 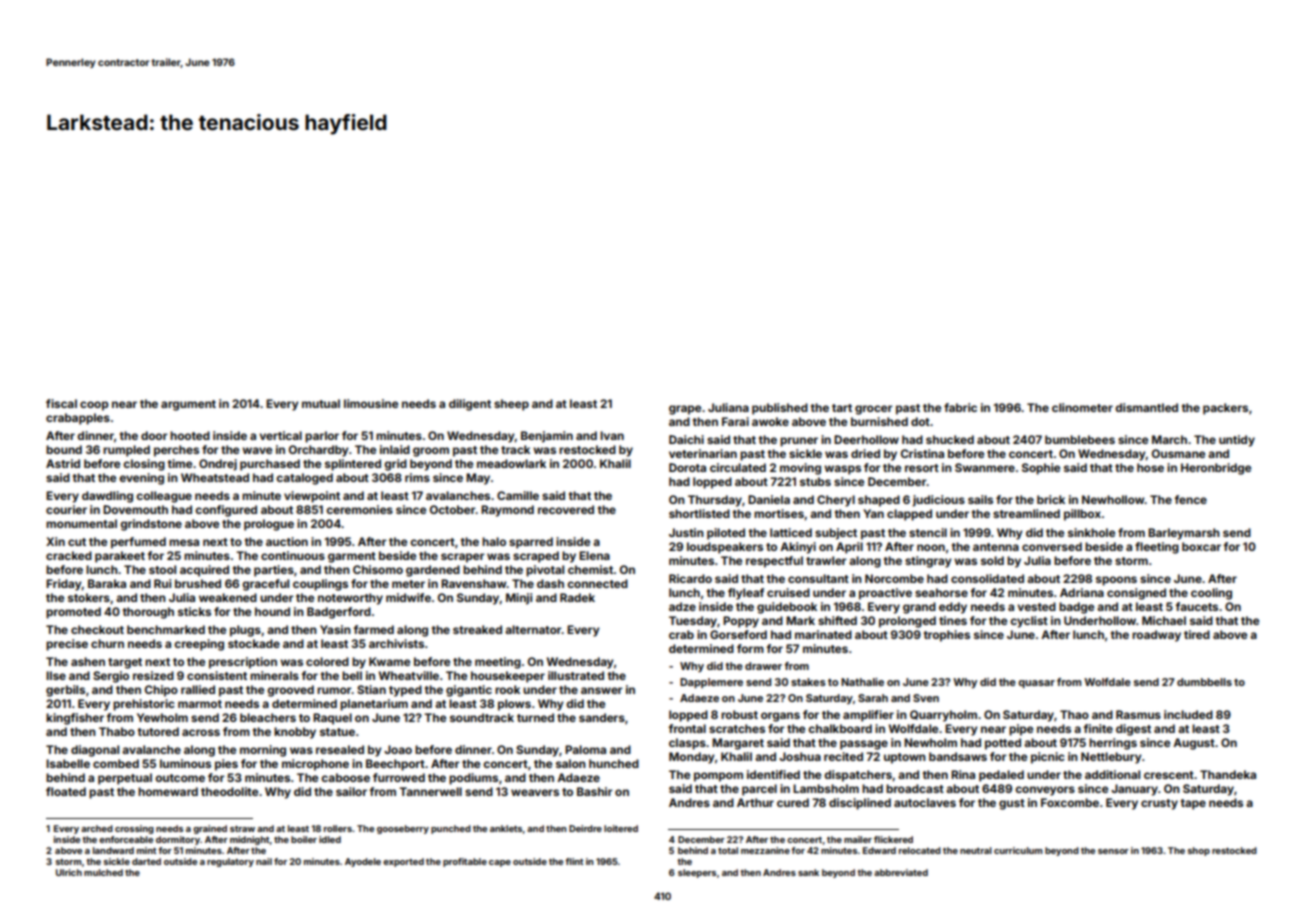 What do you see at coordinates (1184, 534) in the image?
I see `Barleymarsh` at bounding box center [1184, 534].
